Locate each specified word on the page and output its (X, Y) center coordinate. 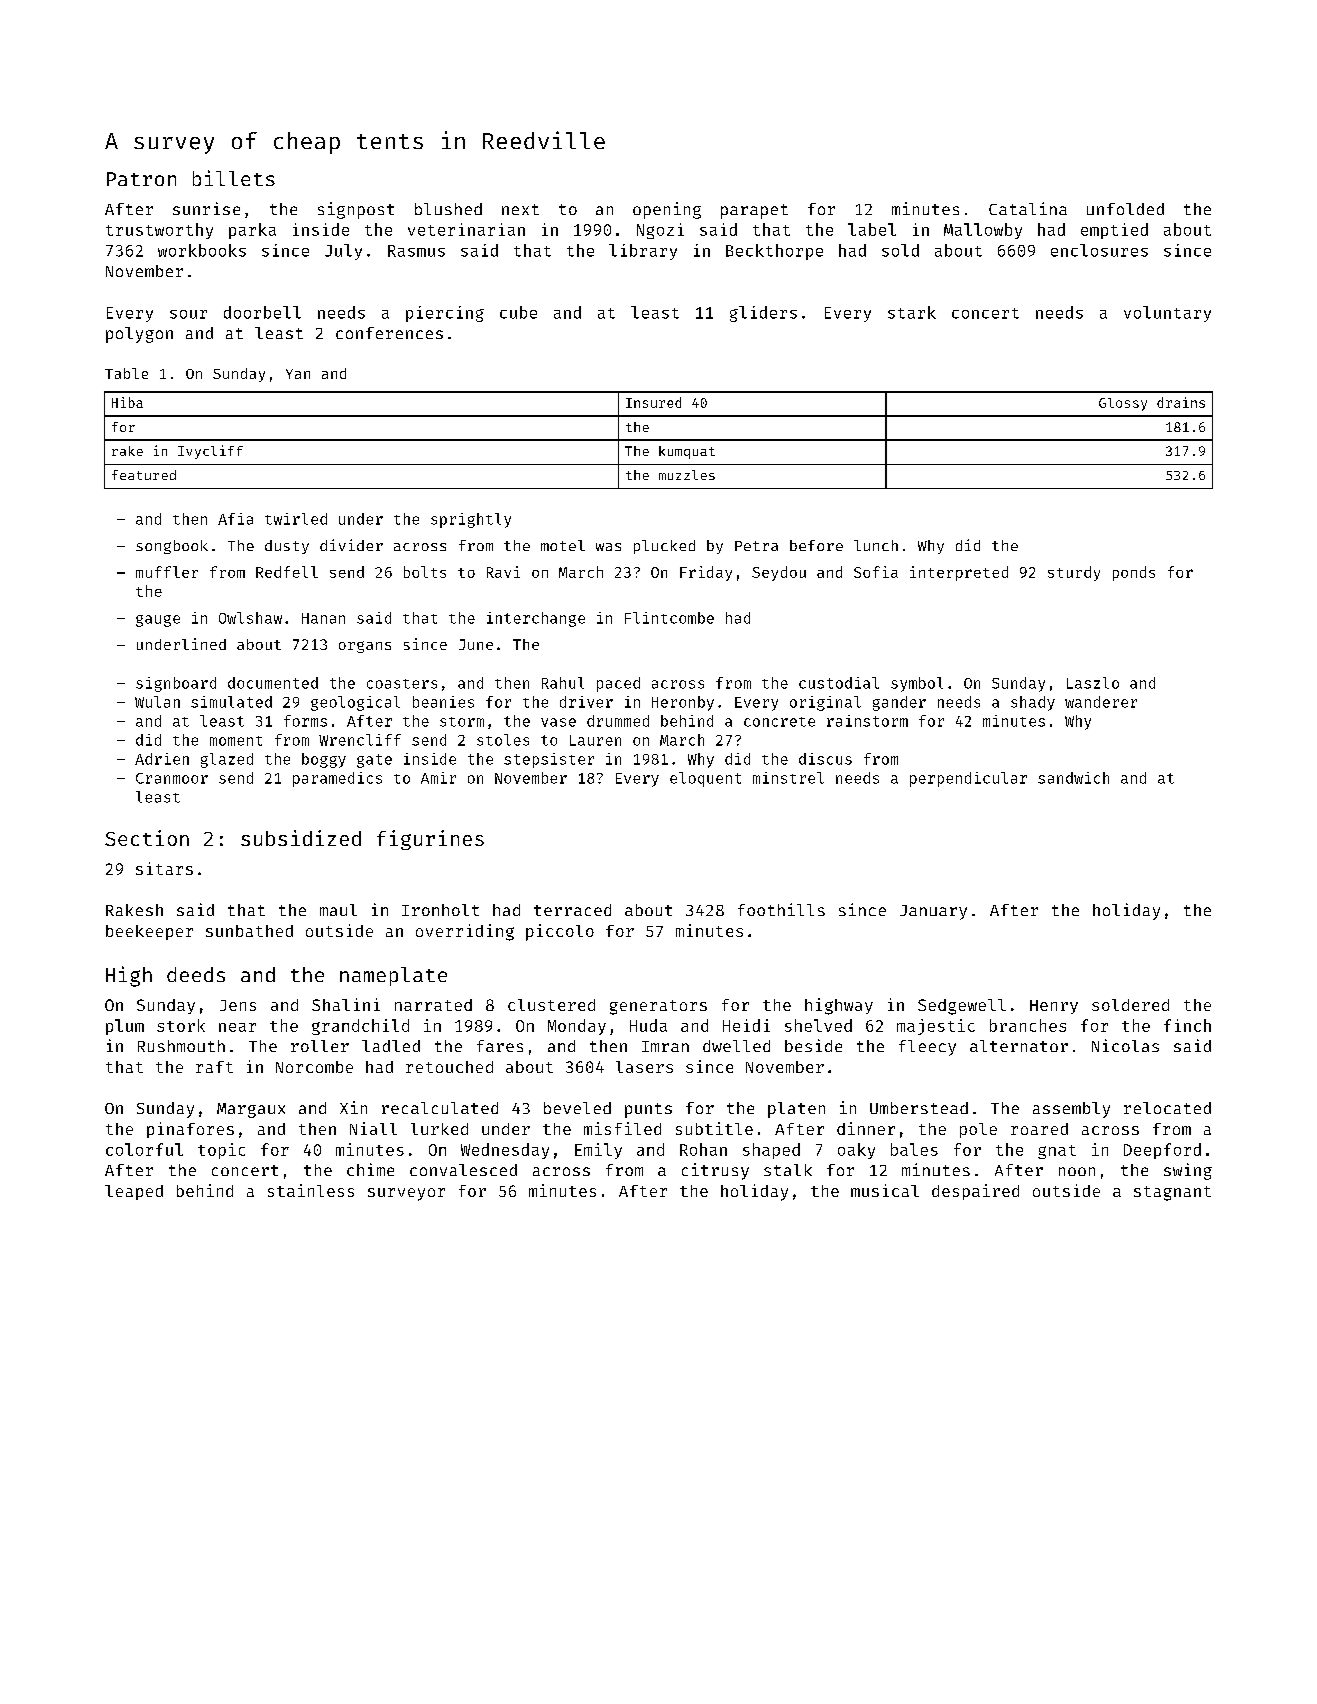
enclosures (1099, 250)
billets (234, 178)
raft (214, 1067)
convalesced (463, 1170)
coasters (402, 684)
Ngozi (660, 231)
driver (586, 702)
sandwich (1073, 778)
